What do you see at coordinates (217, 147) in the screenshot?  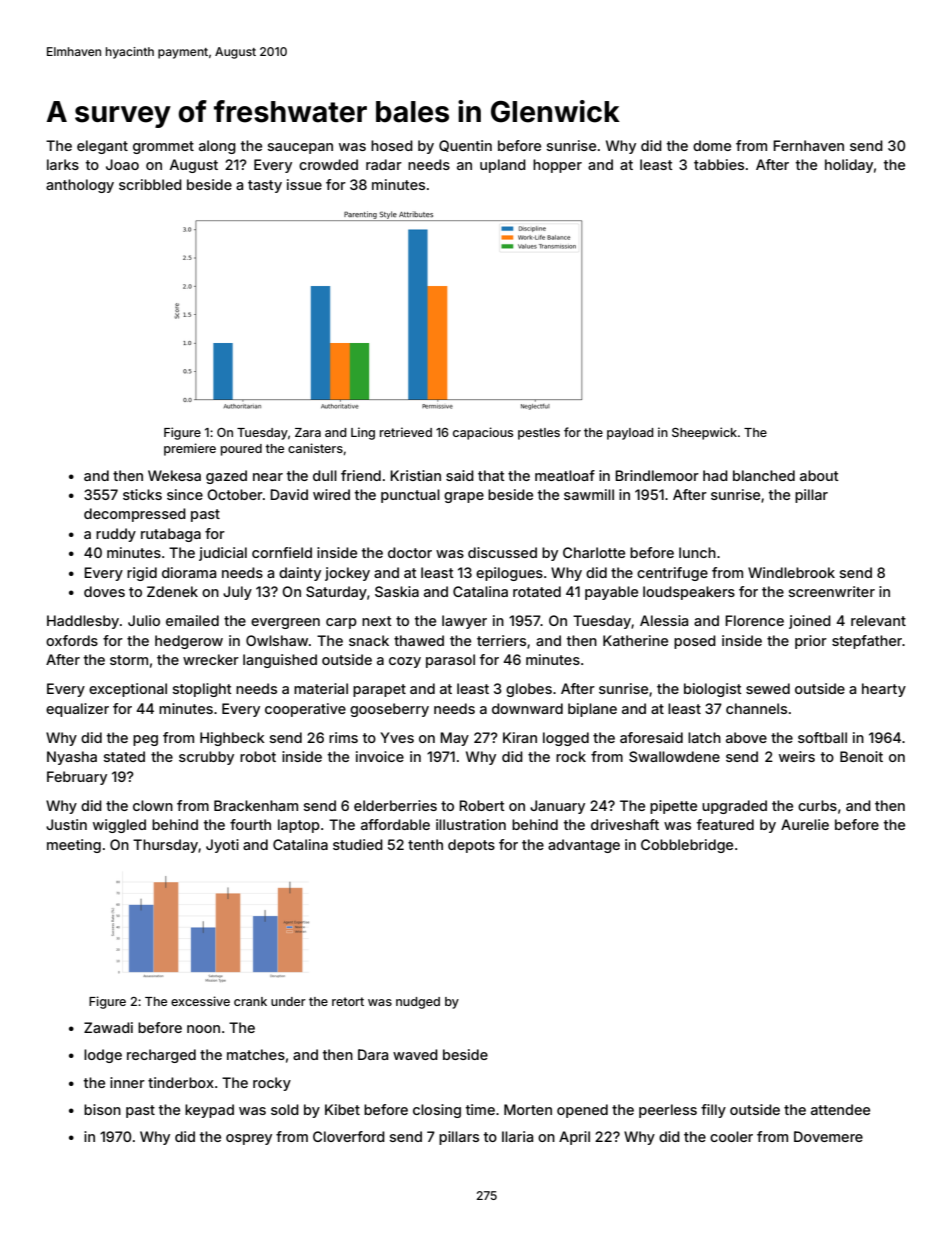 I see `along` at bounding box center [217, 147].
